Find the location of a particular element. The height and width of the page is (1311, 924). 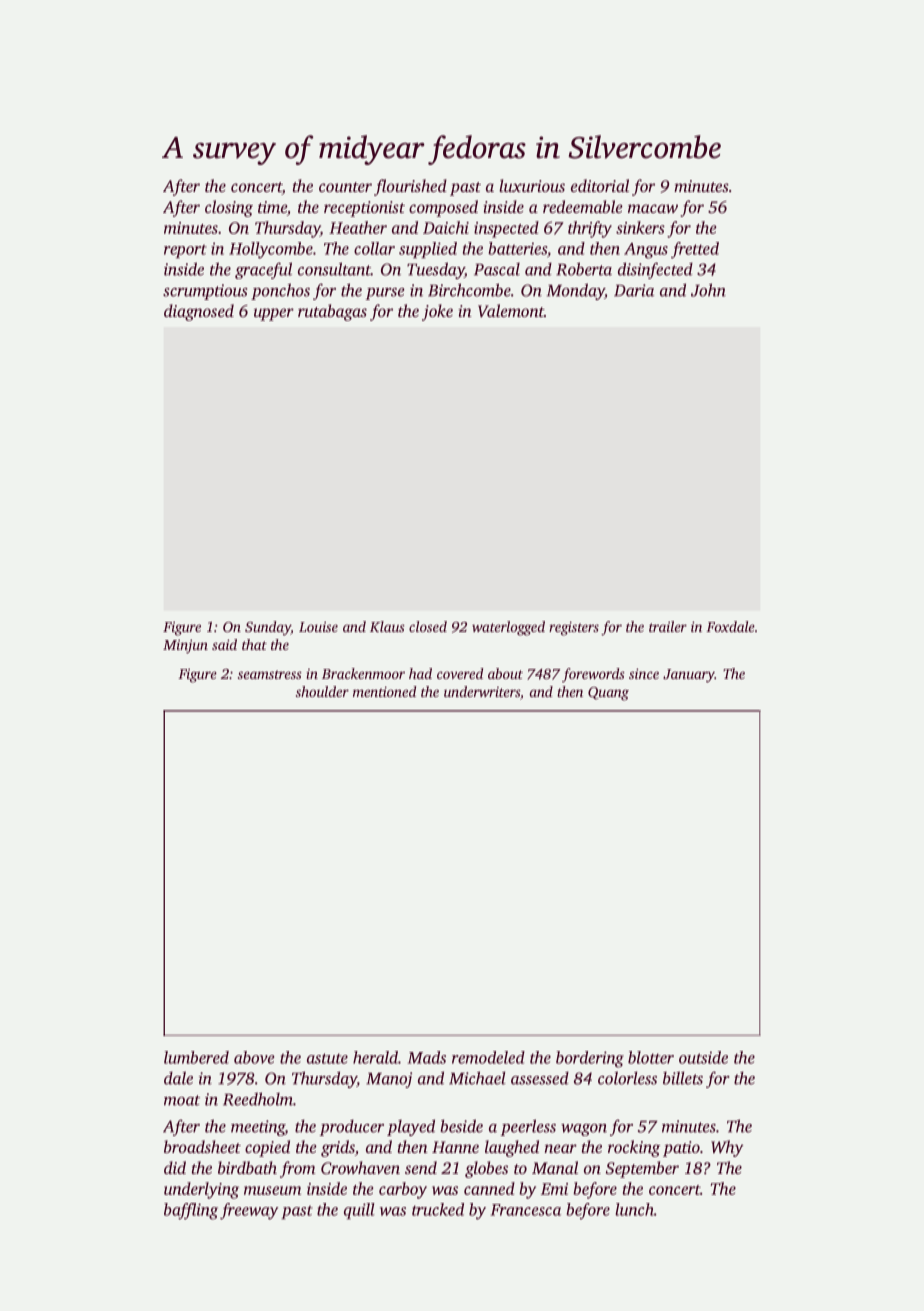

closing is located at coordinates (229, 208).
